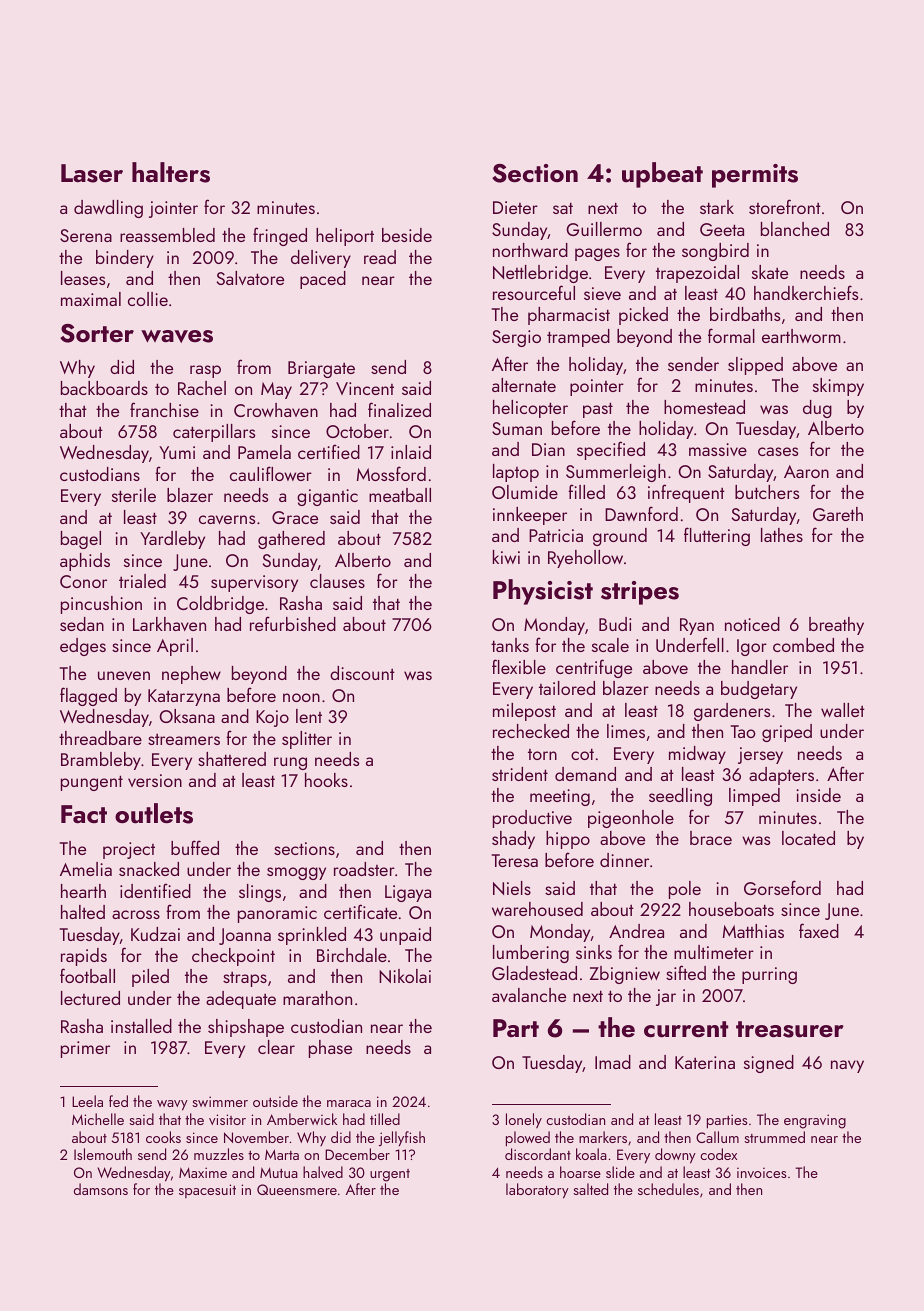 Image resolution: width=924 pixels, height=1311 pixels. Describe the element at coordinates (82, 624) in the page. I see `sedan` at that location.
